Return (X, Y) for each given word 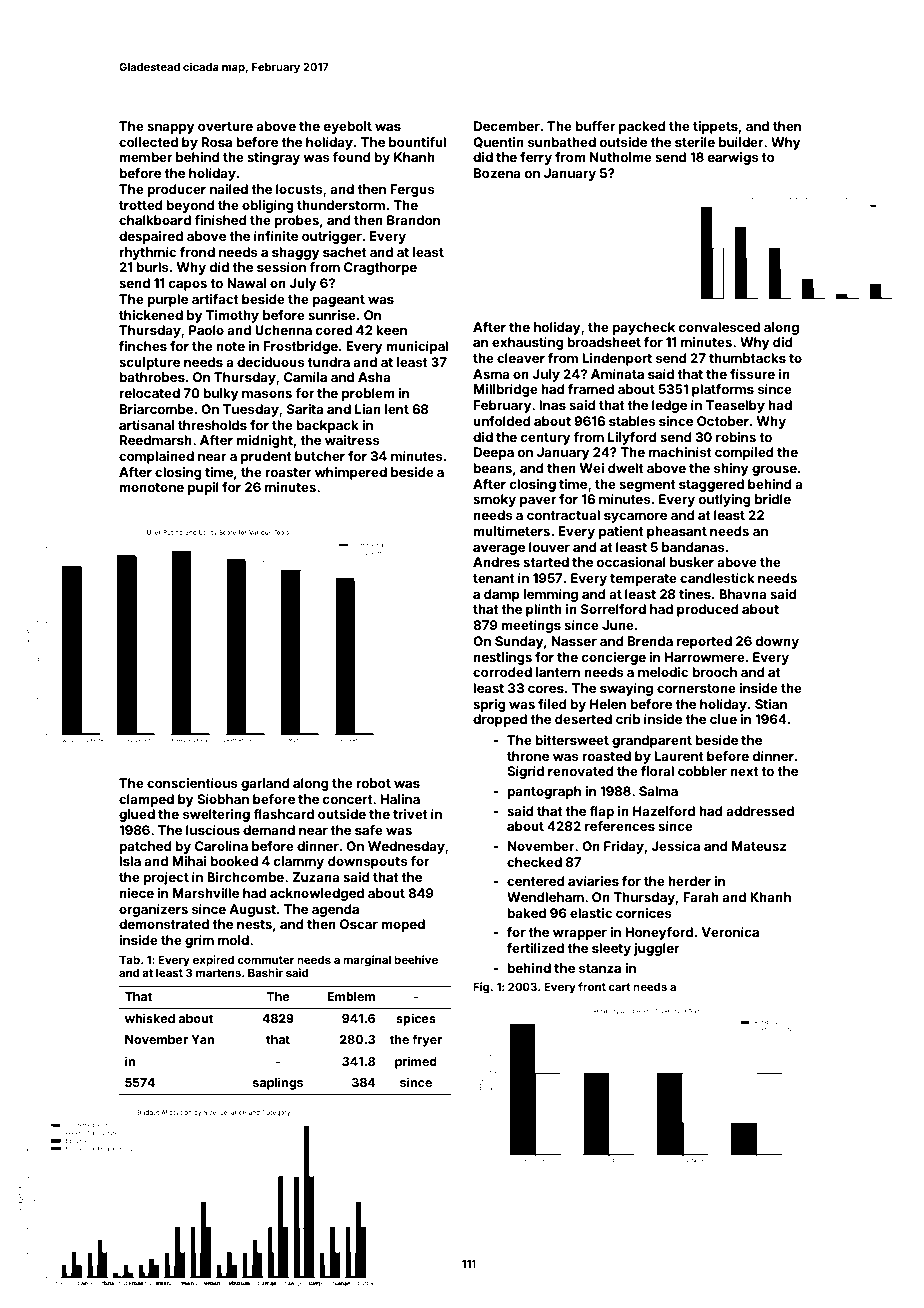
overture (225, 126)
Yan (202, 1039)
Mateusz (759, 846)
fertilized (535, 948)
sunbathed (562, 142)
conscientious (192, 783)
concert (348, 799)
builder (741, 142)
